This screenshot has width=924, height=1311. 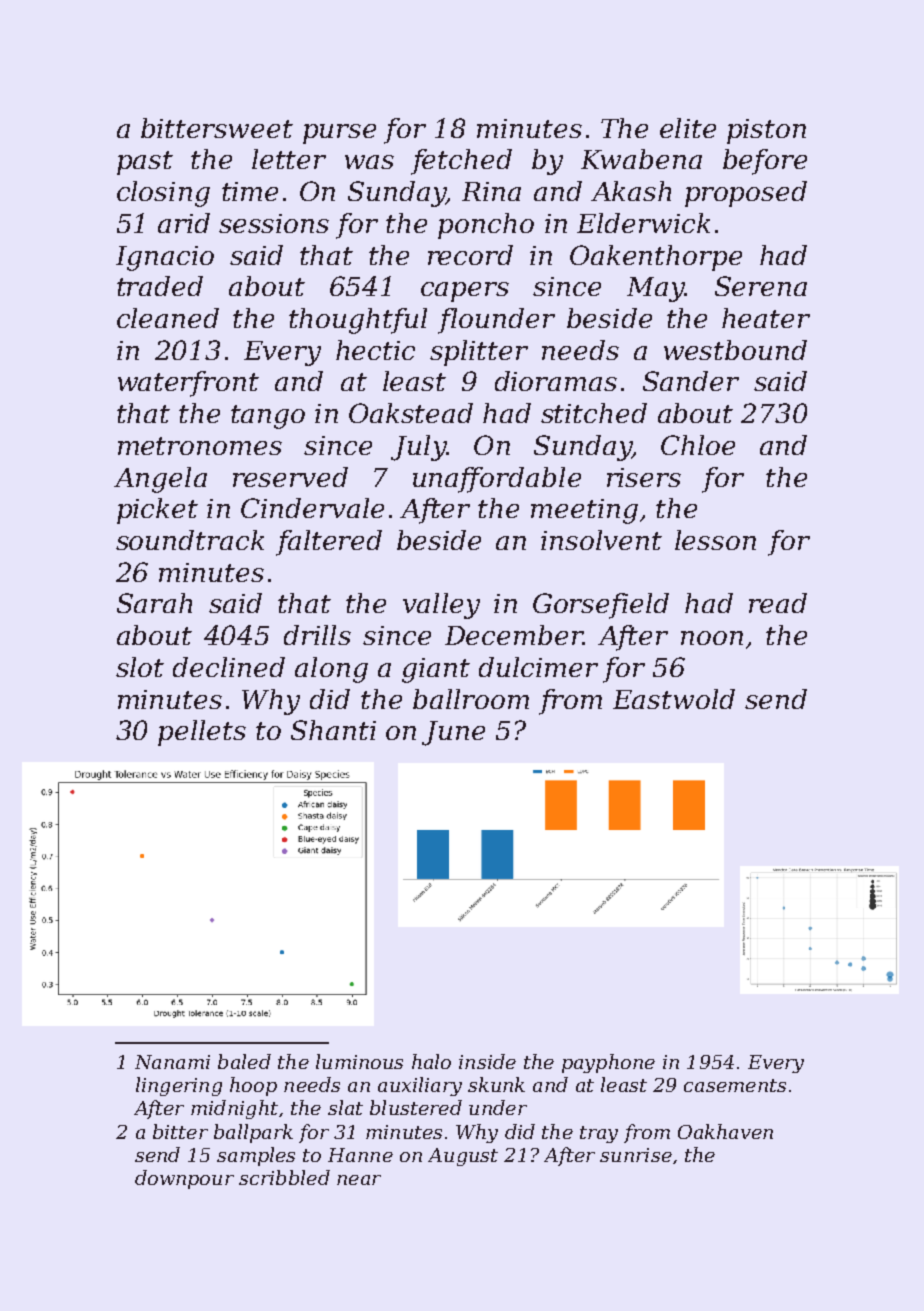 What do you see at coordinates (735, 1085) in the screenshot?
I see `casements` at bounding box center [735, 1085].
